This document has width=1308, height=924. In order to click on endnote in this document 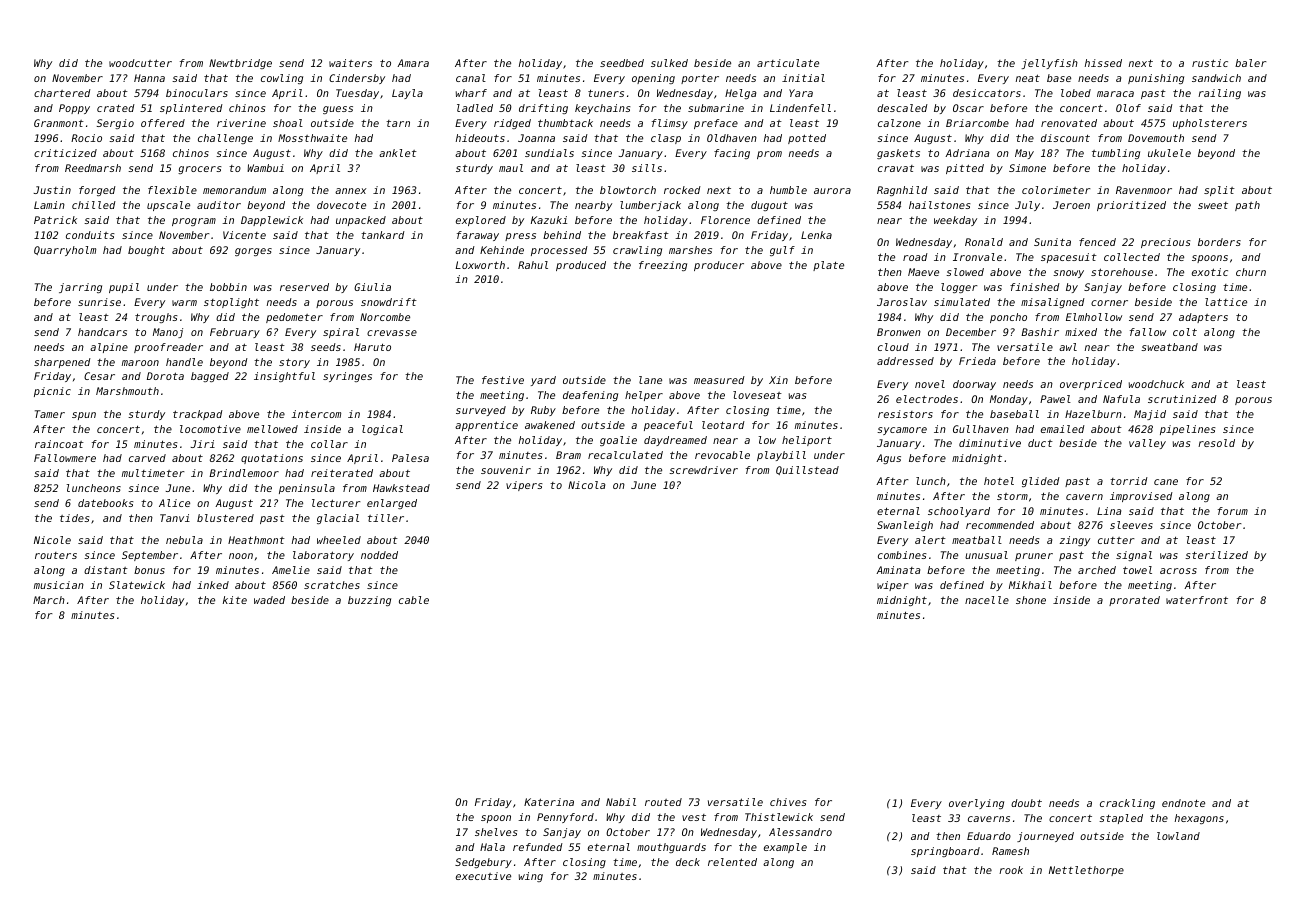, I will do `click(1183, 803)`.
